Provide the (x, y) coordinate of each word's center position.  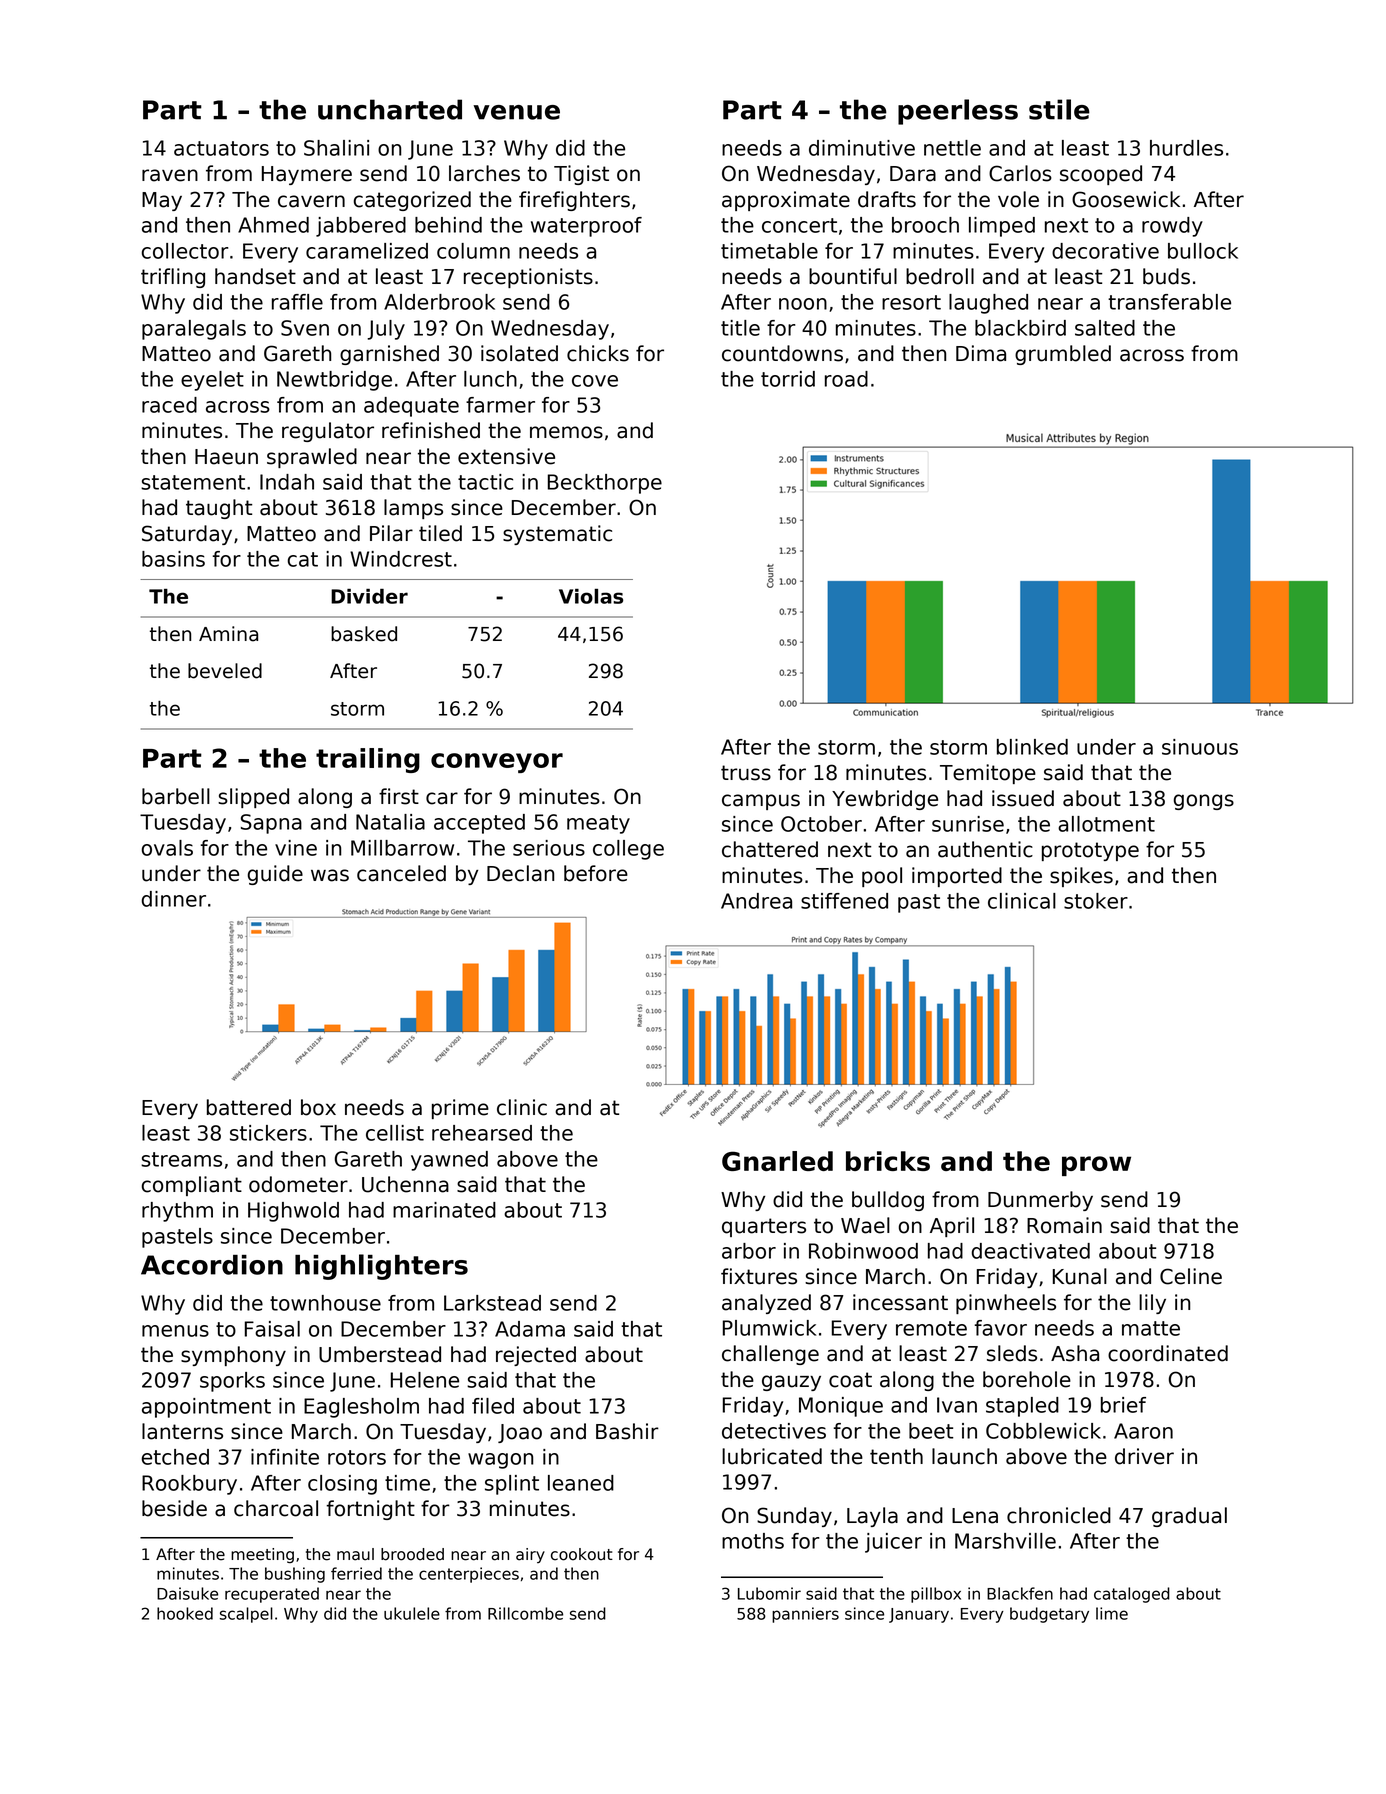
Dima (981, 353)
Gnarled (777, 1161)
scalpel (246, 1615)
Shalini (336, 148)
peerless (958, 112)
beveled (225, 671)
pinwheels (1006, 1304)
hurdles (1186, 148)
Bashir (627, 1431)
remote (931, 1328)
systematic (557, 535)
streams (181, 1159)
